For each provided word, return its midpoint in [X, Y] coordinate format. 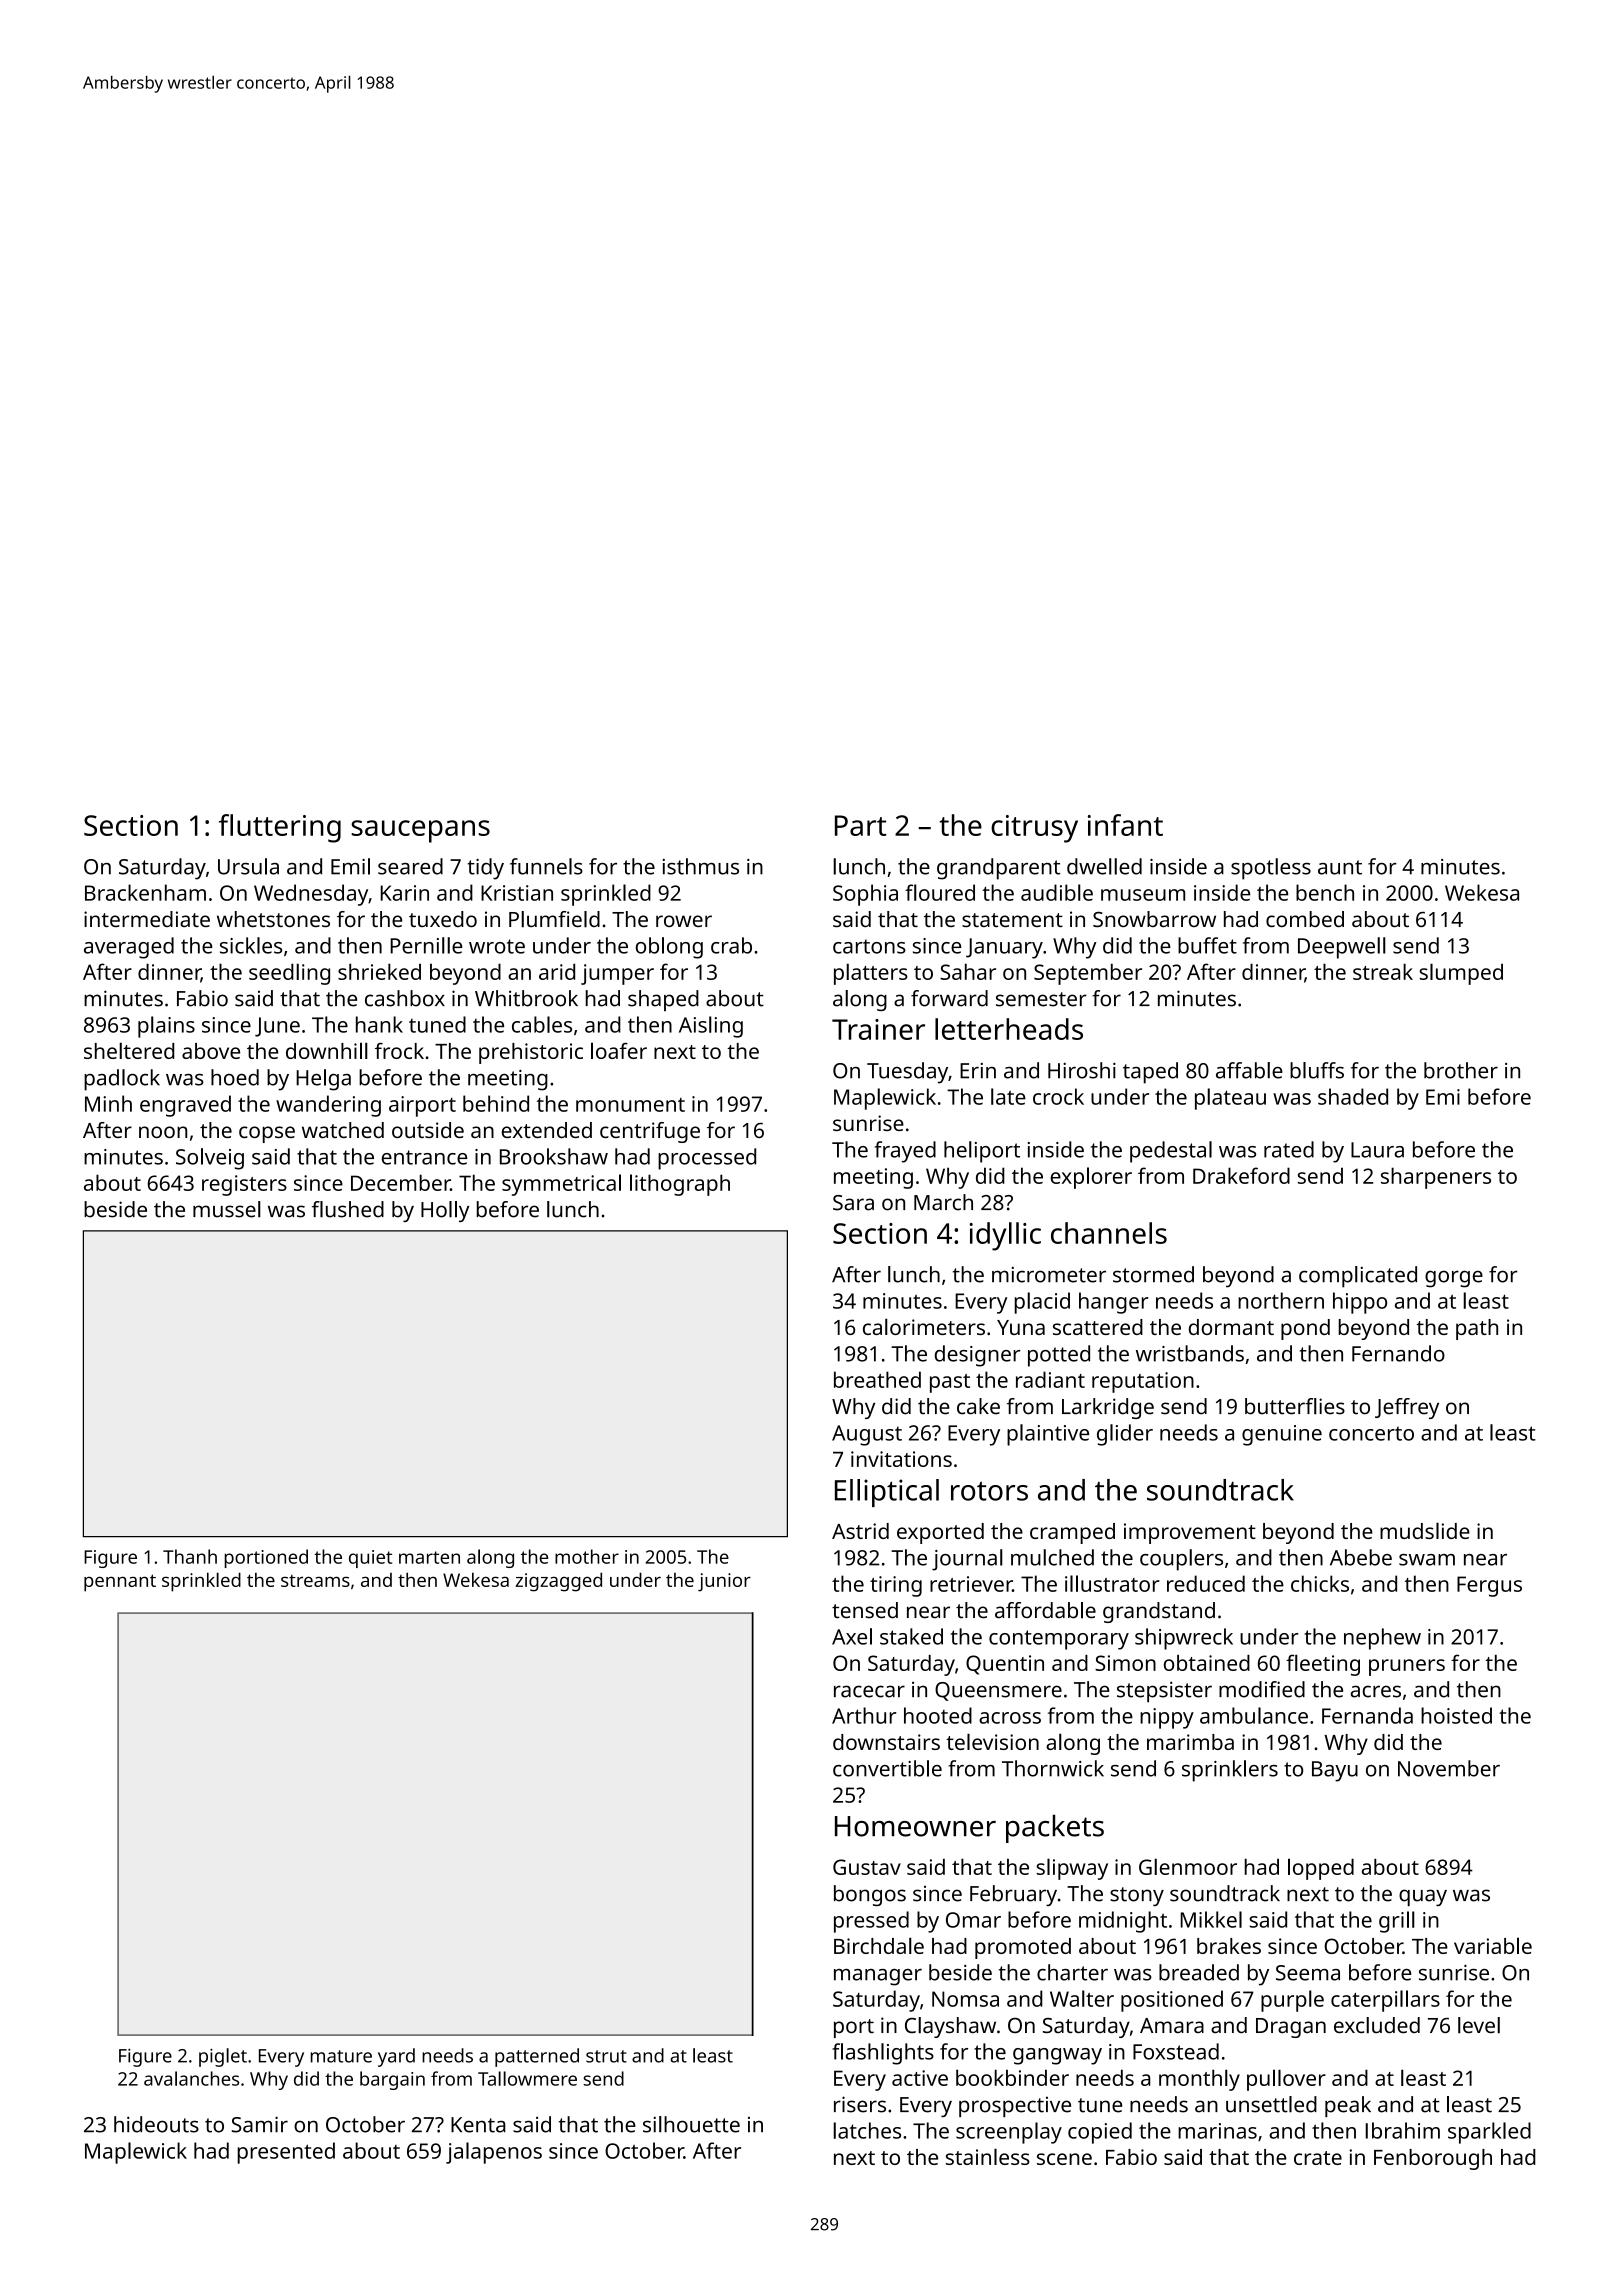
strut [606, 2056]
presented [286, 2153]
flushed [348, 1209]
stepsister [1164, 1692]
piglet [223, 2057]
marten [429, 1557]
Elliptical [887, 1493]
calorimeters [924, 1326]
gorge [1454, 1279]
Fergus [1489, 1586]
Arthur [864, 1715]
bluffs [1317, 1070]
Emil [350, 866]
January [1004, 948]
